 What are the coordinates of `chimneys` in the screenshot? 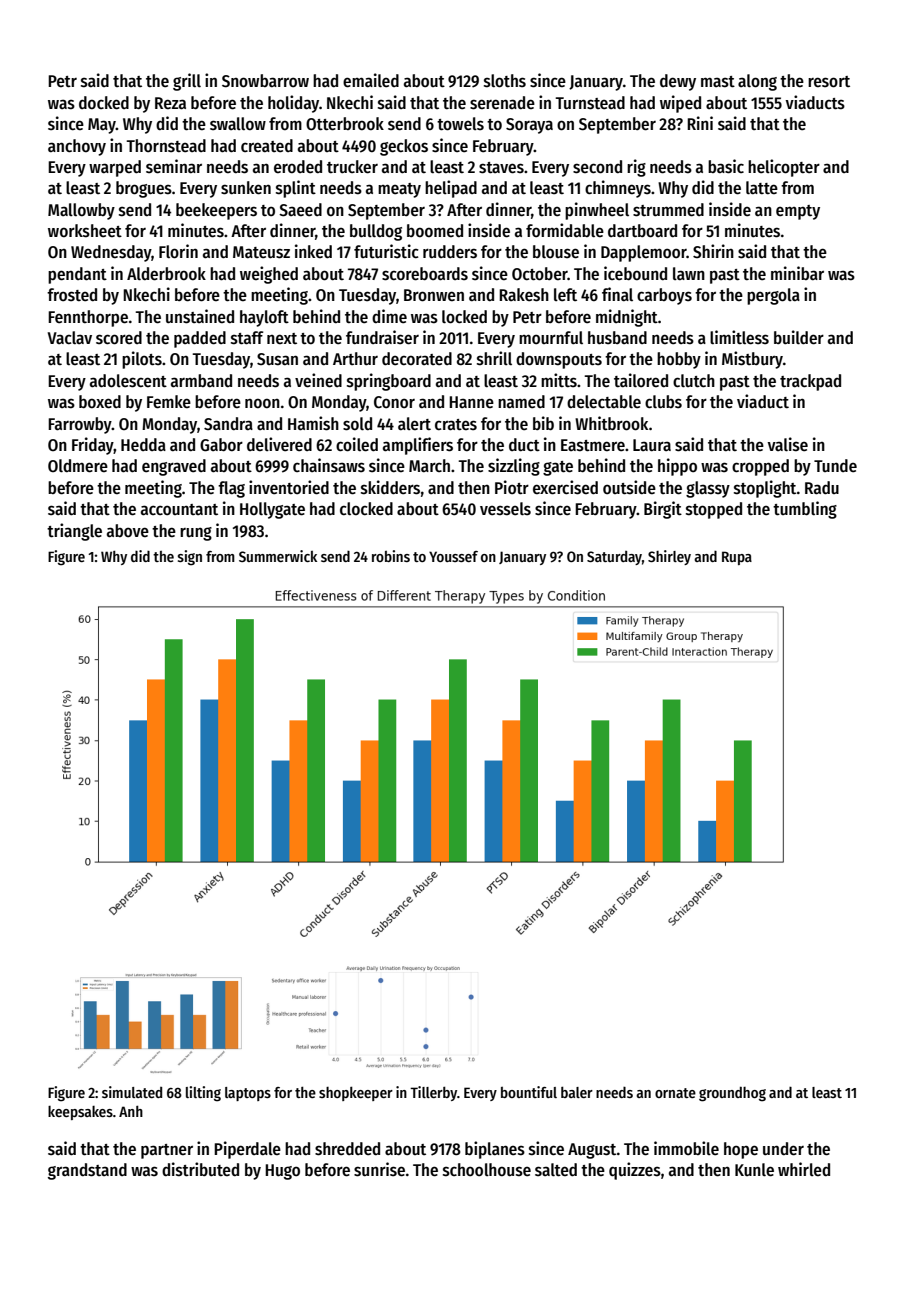 It's located at (618, 189).
